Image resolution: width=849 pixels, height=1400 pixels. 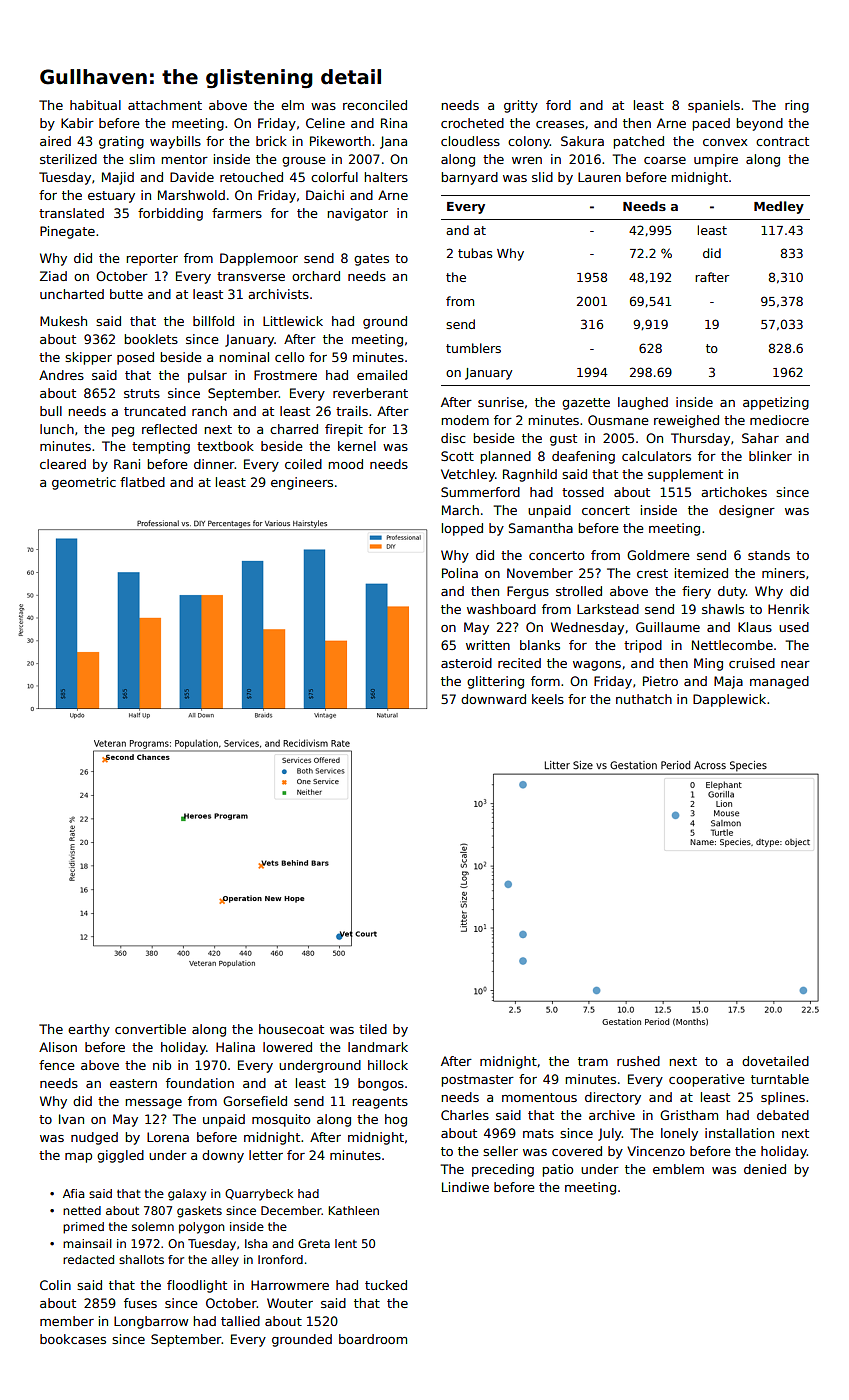 What do you see at coordinates (140, 1303) in the screenshot?
I see `fuses` at bounding box center [140, 1303].
